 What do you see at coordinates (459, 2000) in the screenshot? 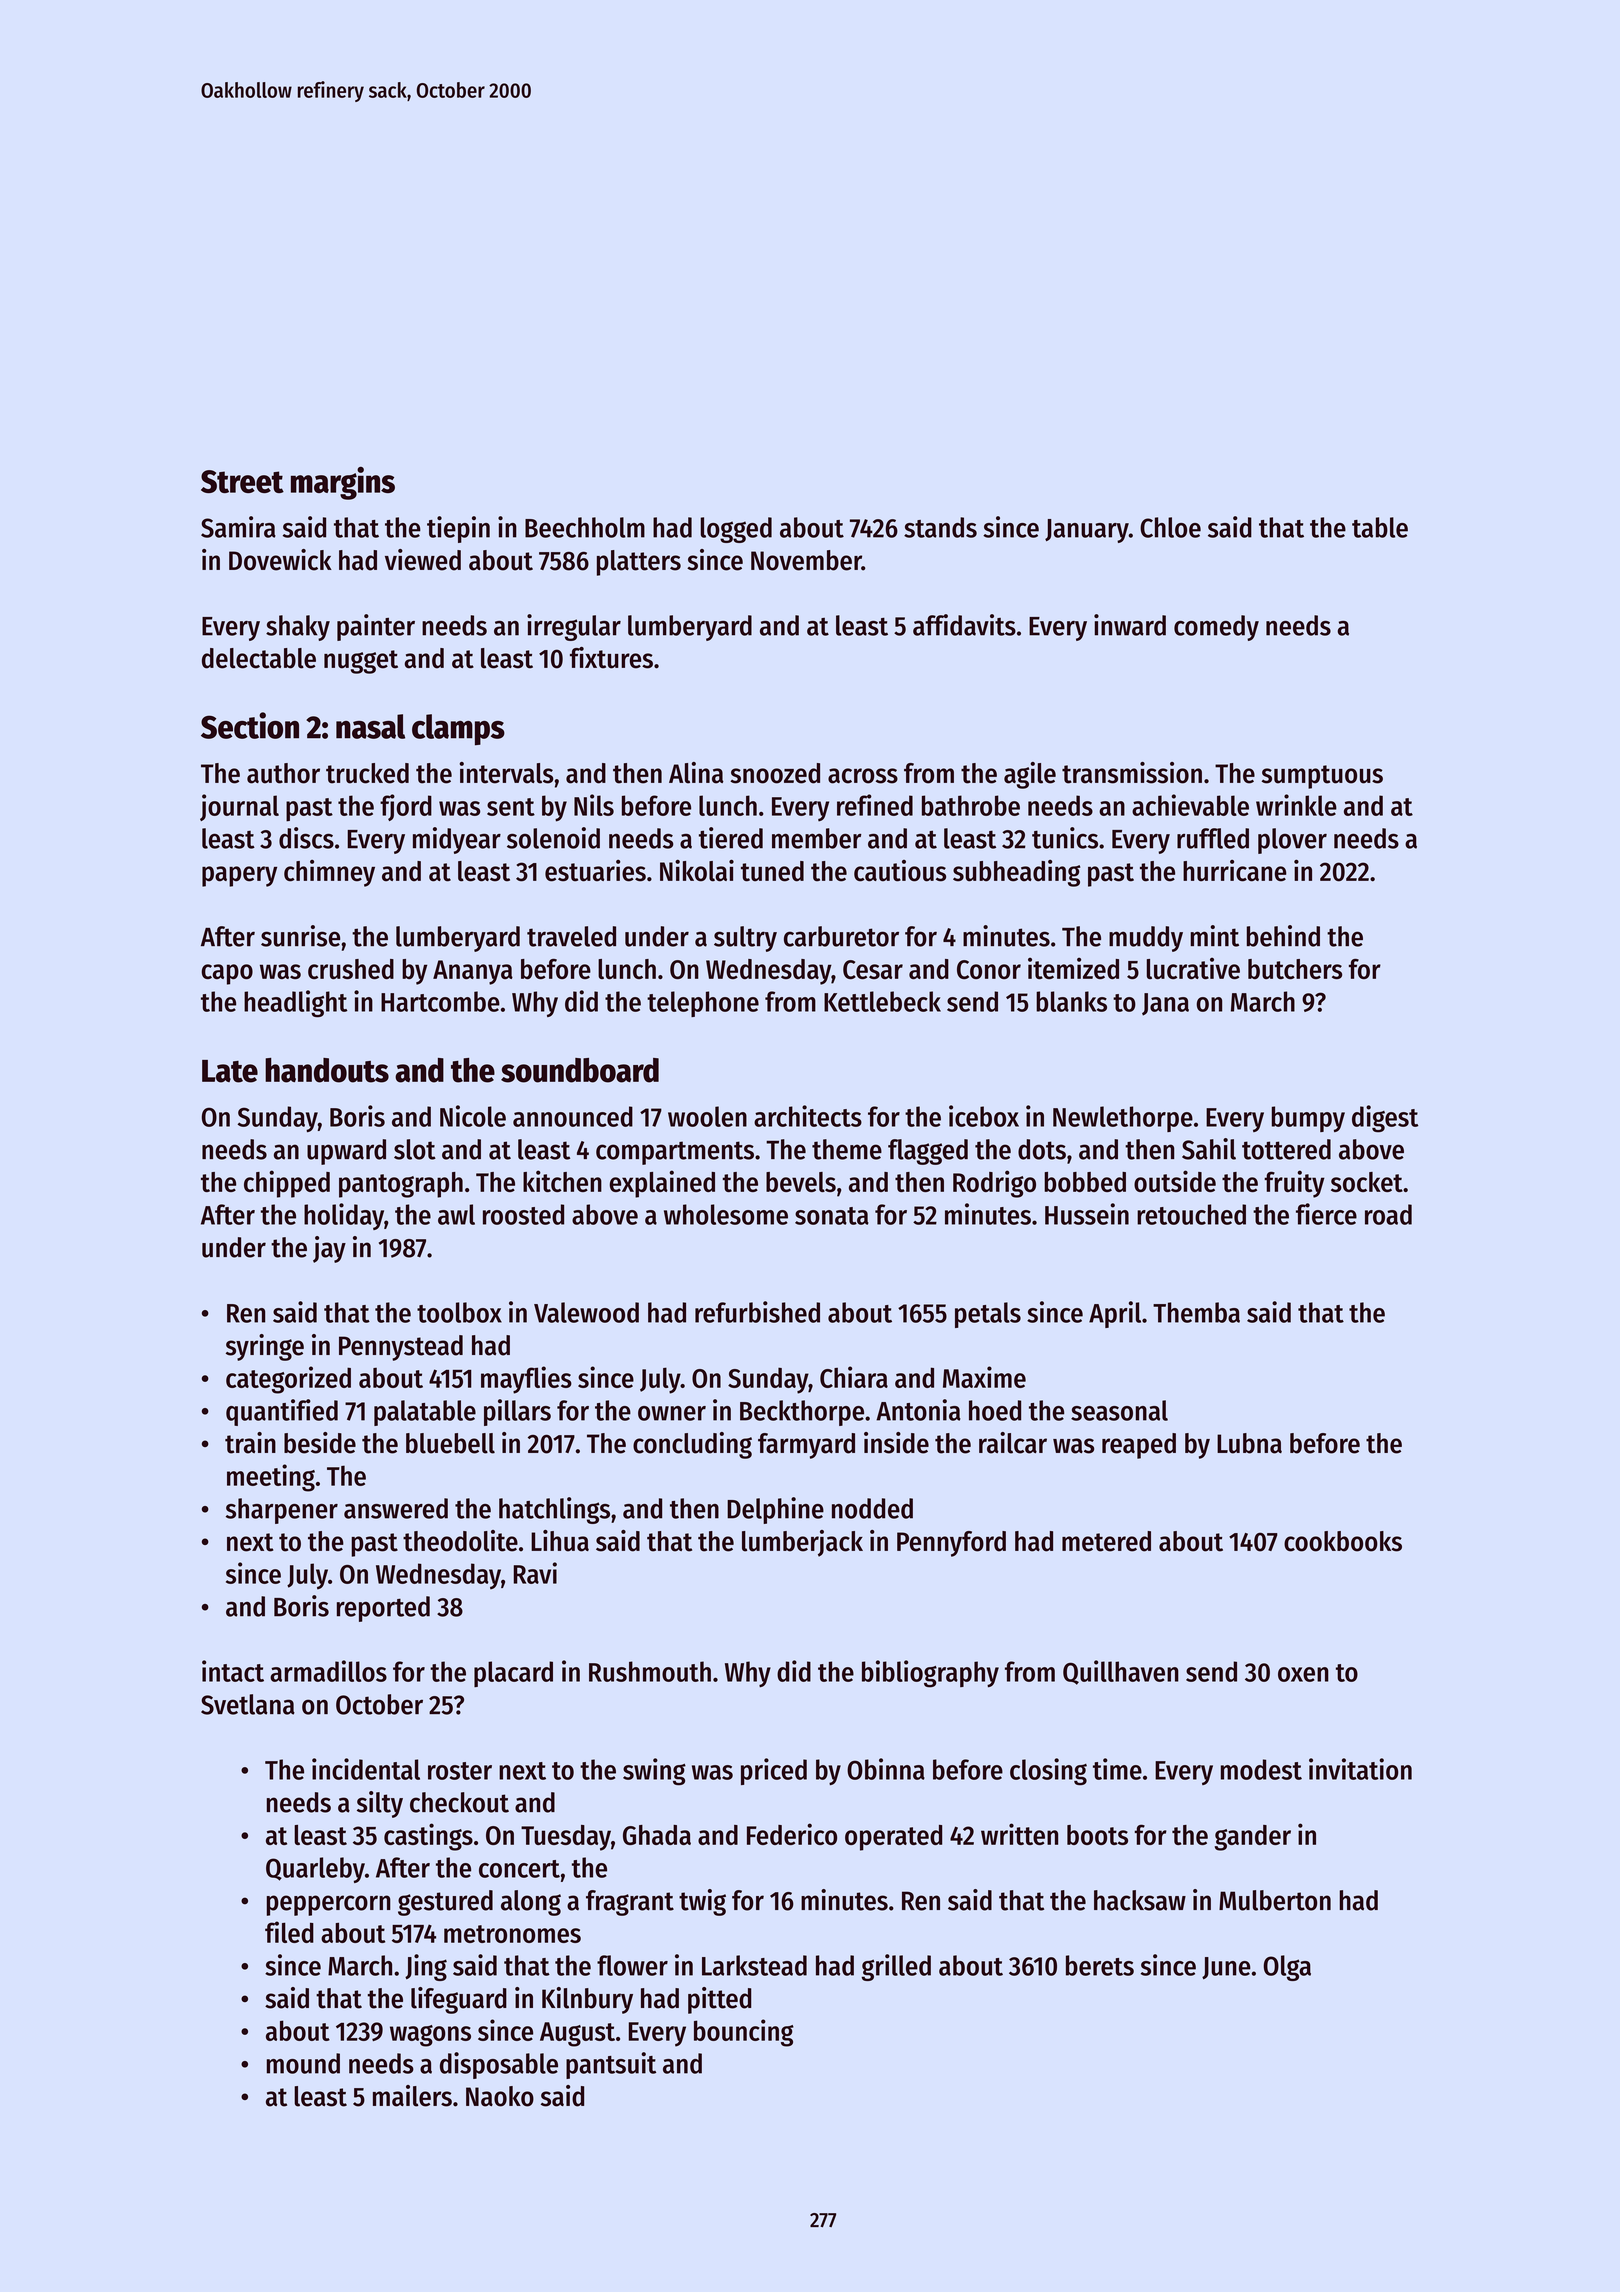
I see `lifeguard` at bounding box center [459, 2000].
